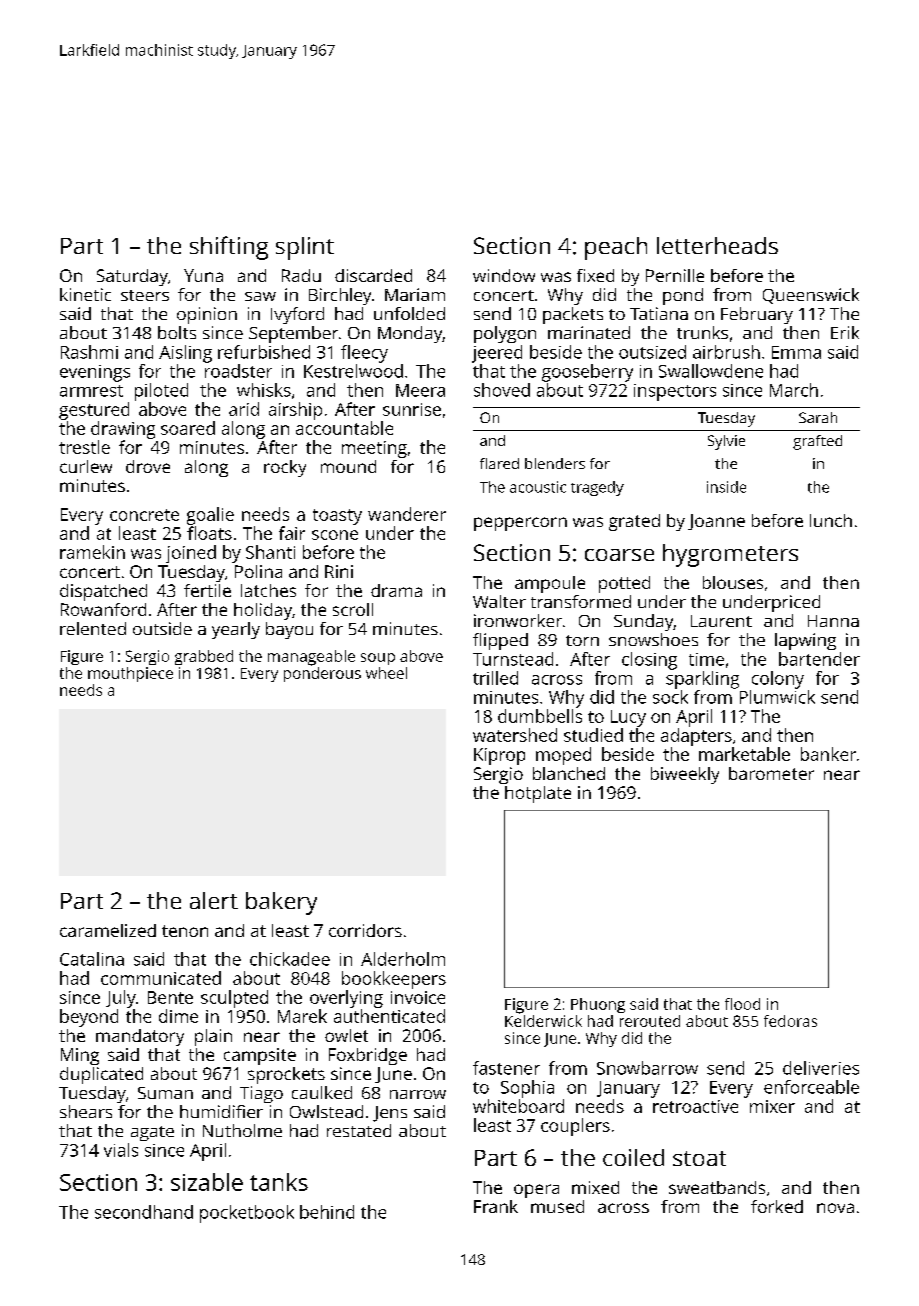 Image resolution: width=919 pixels, height=1306 pixels. Describe the element at coordinates (214, 900) in the screenshot. I see `alert` at that location.
